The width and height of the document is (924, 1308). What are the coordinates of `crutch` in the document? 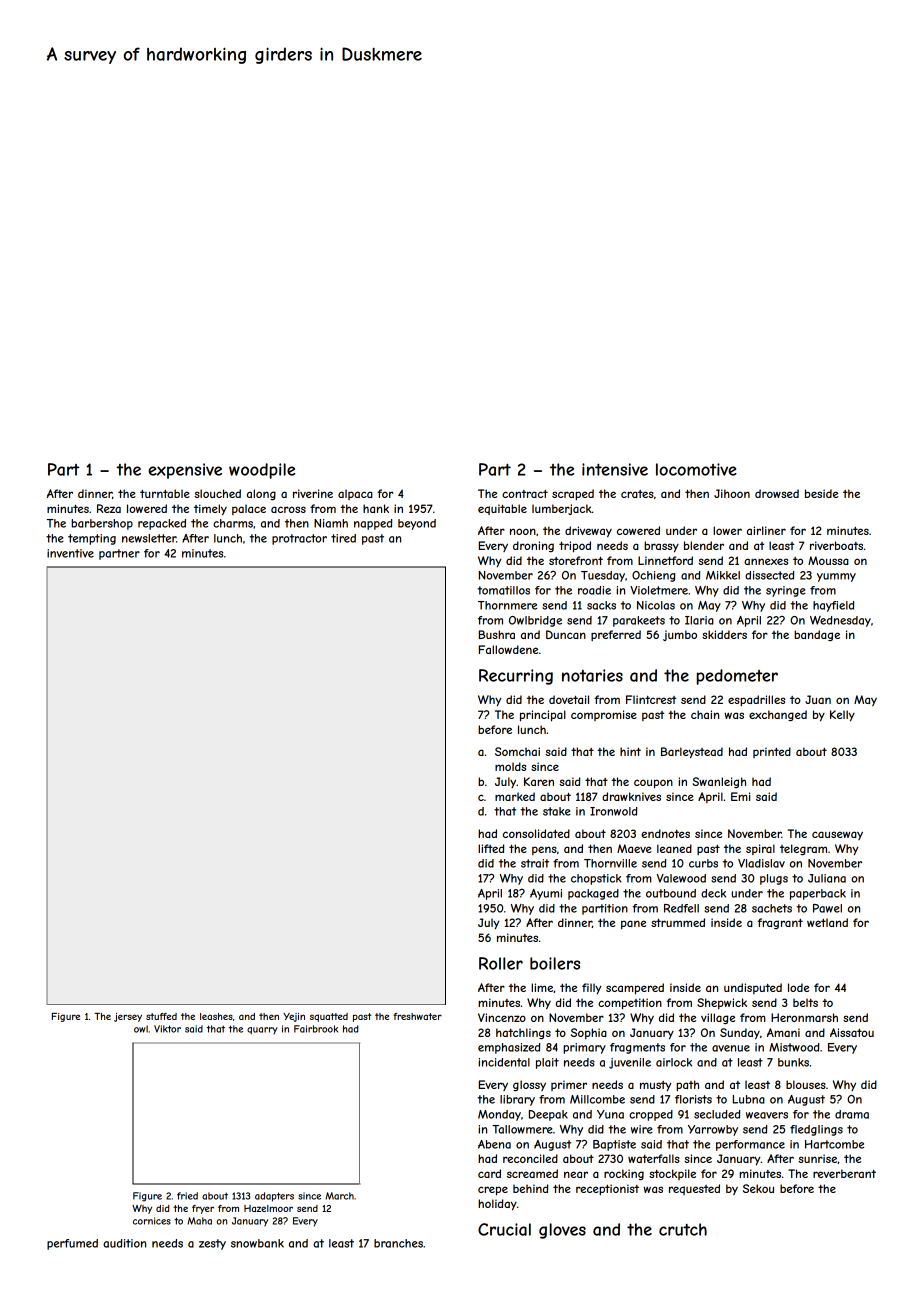 It's located at (683, 1229).
